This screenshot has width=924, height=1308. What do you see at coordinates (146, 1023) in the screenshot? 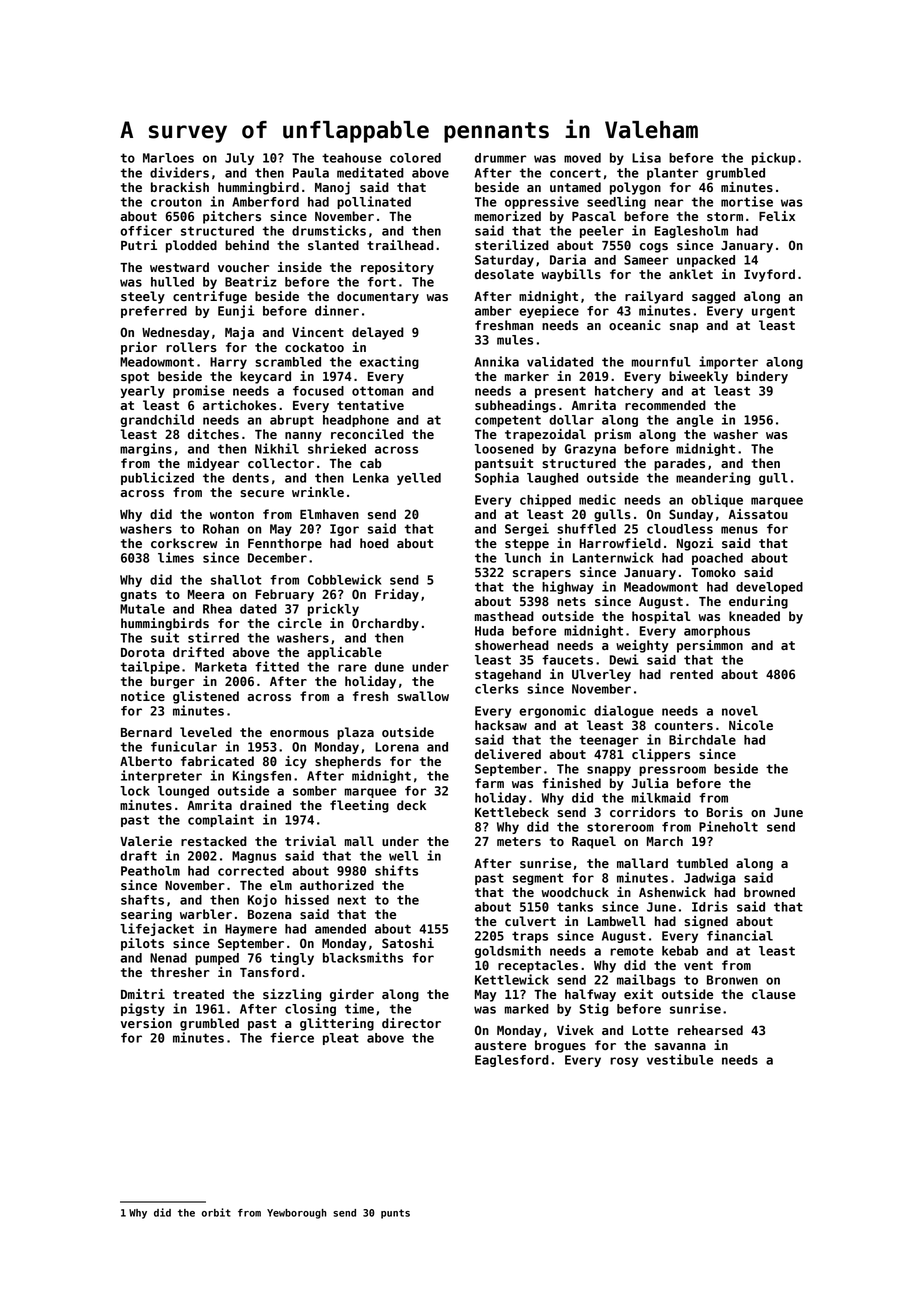
I see `version` at bounding box center [146, 1023].
